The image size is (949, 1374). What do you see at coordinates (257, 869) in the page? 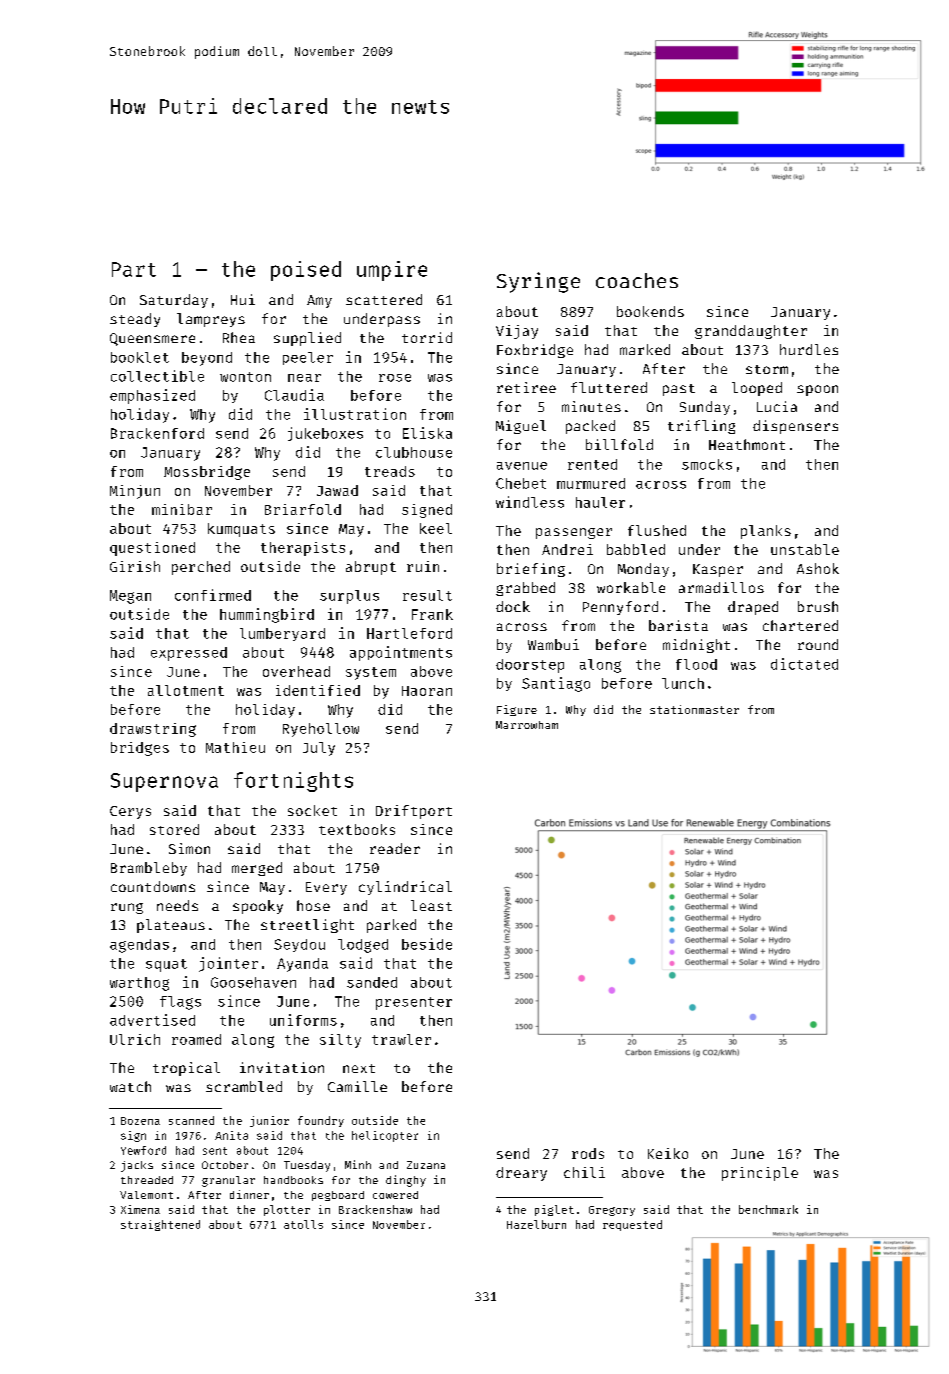
I see `merged` at bounding box center [257, 869].
